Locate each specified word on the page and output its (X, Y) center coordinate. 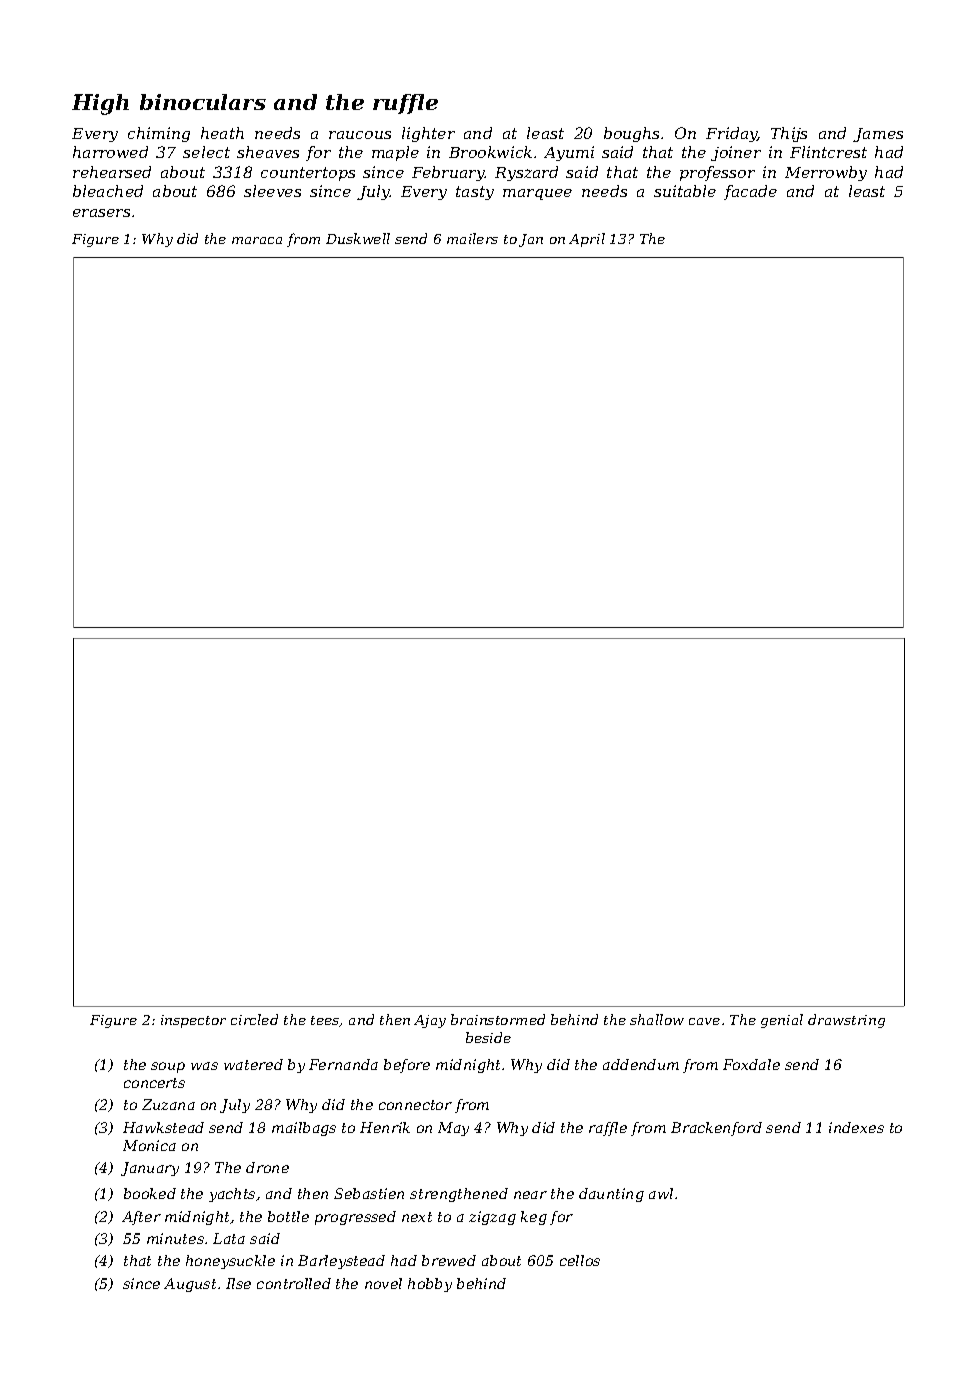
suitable (685, 191)
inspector (193, 1021)
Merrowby (826, 173)
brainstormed (498, 1019)
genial (782, 1021)
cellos (580, 1260)
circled (254, 1019)
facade (750, 192)
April (587, 240)
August (190, 1285)
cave (704, 1021)
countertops (308, 174)
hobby (430, 1285)
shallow (657, 1019)
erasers (101, 213)
